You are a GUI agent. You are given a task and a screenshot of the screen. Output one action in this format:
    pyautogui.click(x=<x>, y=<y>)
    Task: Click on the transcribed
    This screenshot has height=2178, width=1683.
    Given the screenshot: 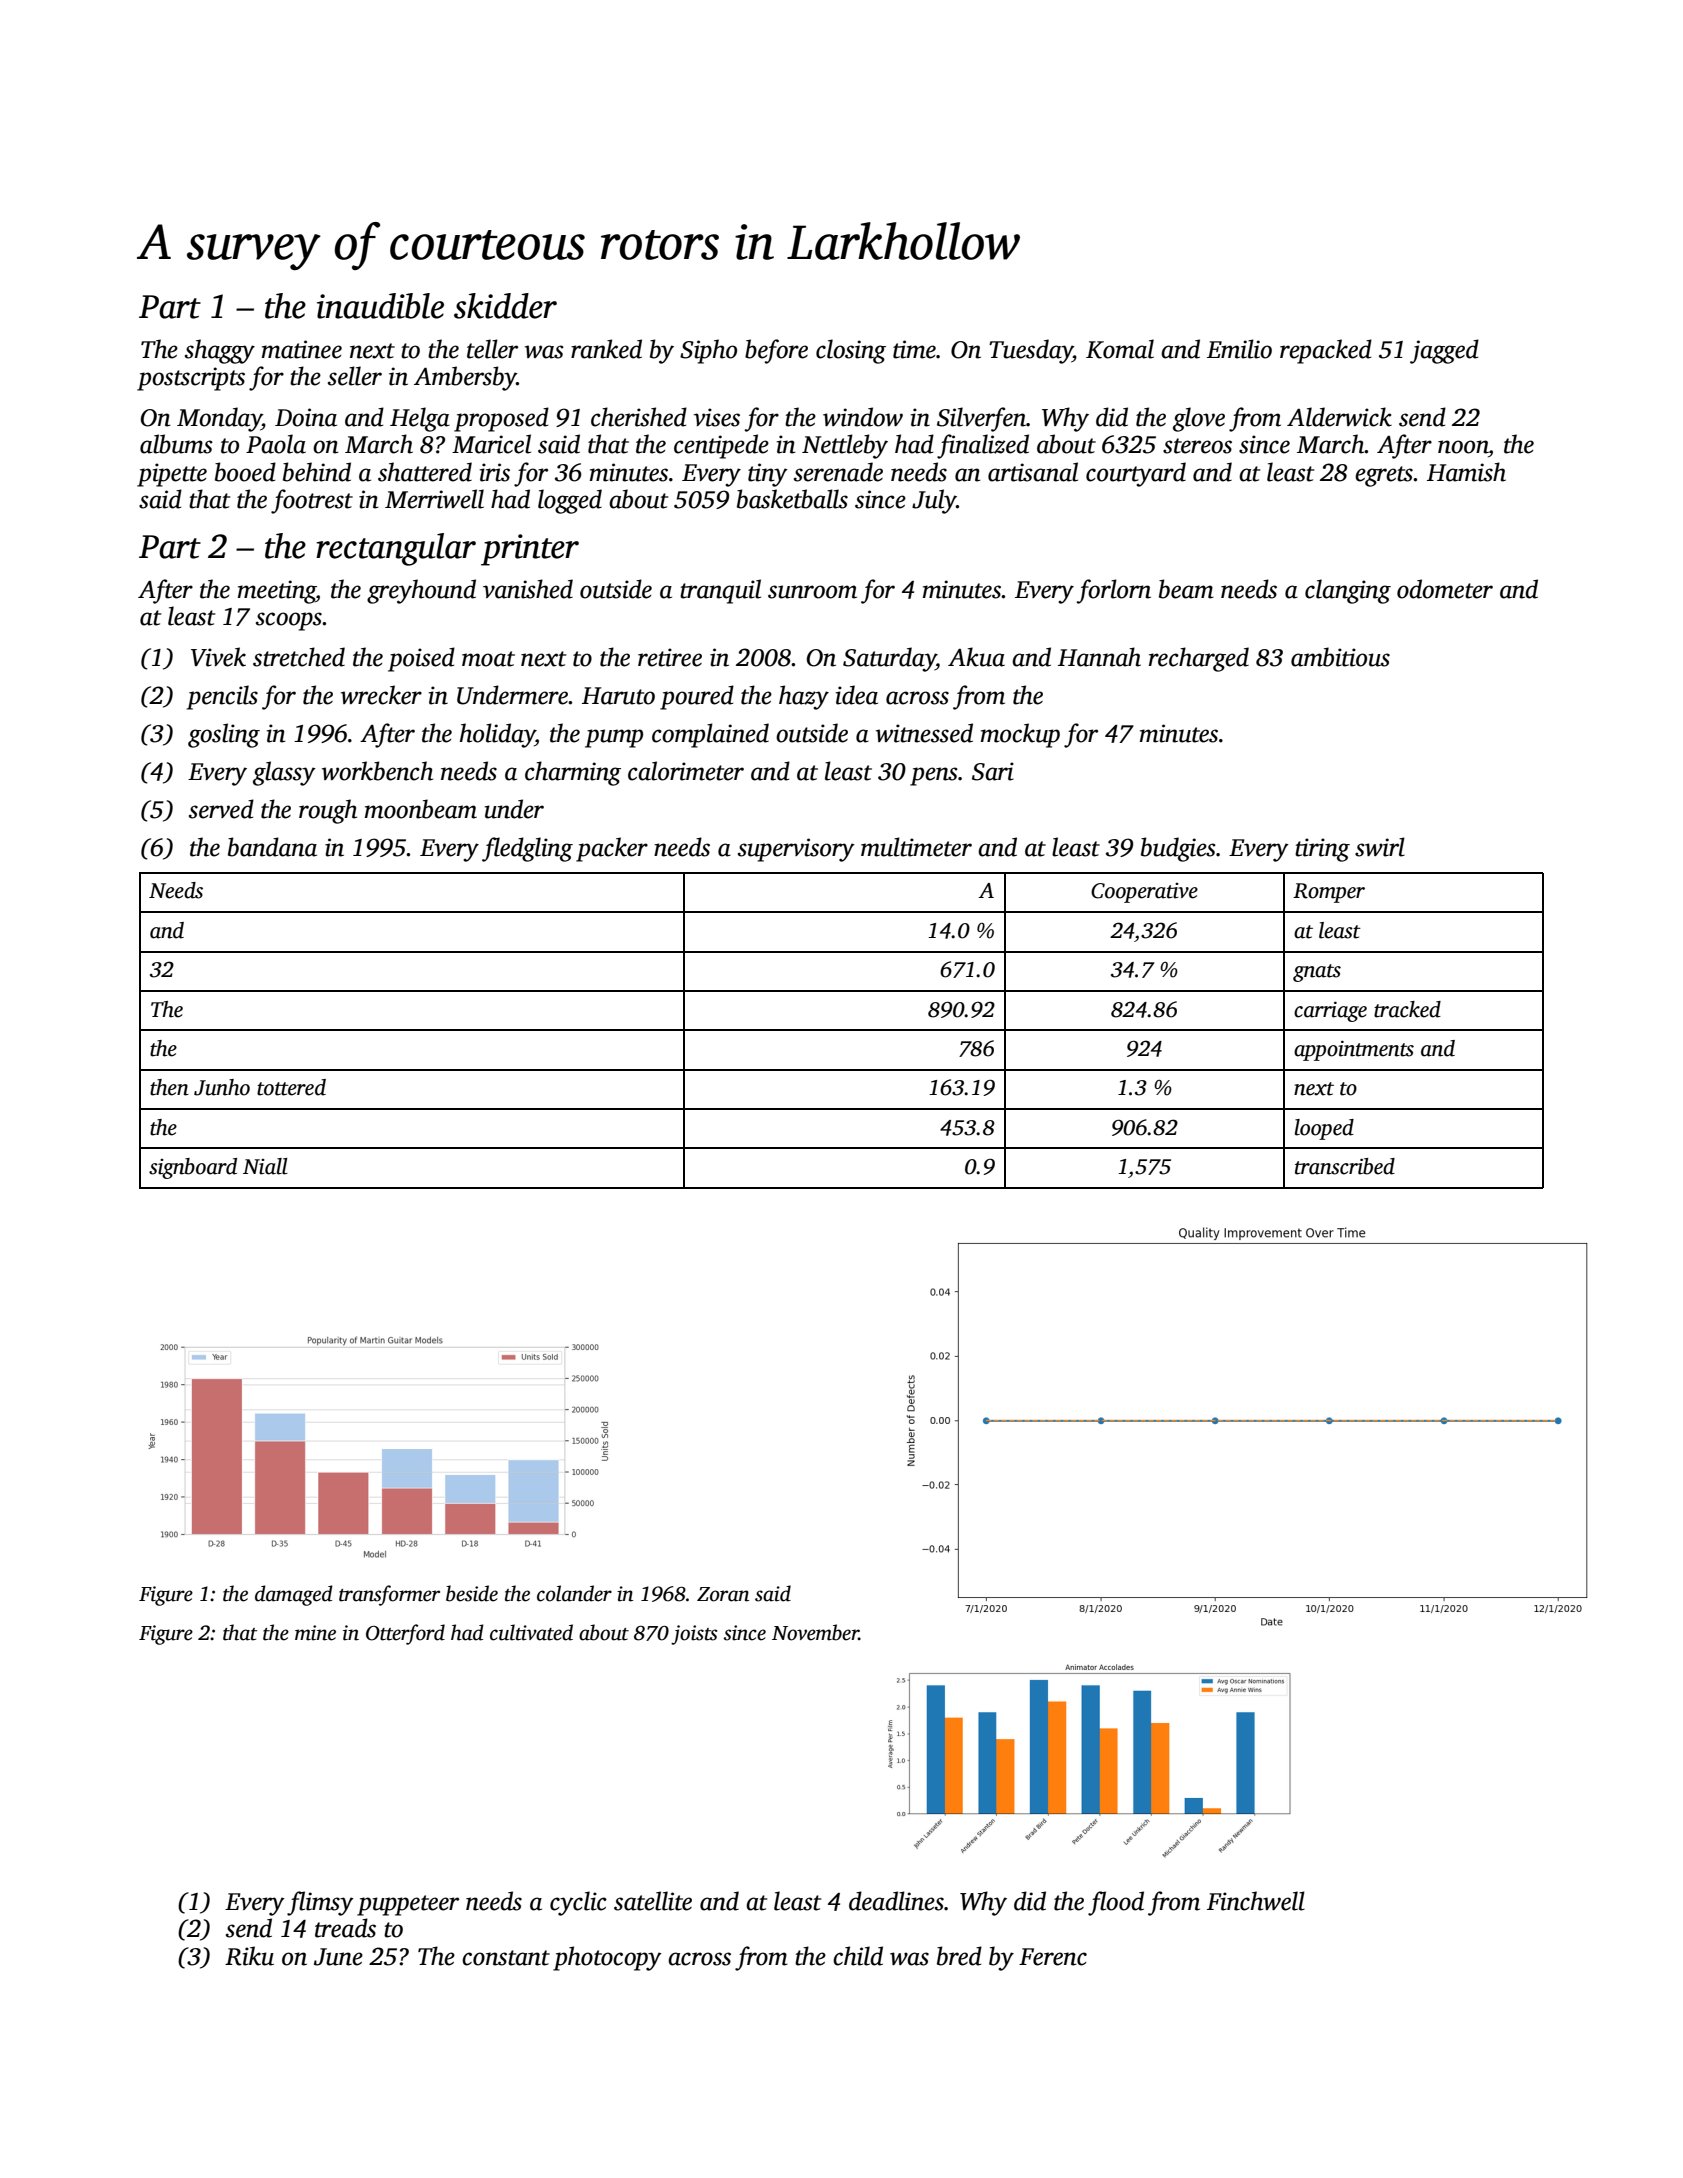 What is the action you would take?
    pyautogui.click(x=1345, y=1166)
